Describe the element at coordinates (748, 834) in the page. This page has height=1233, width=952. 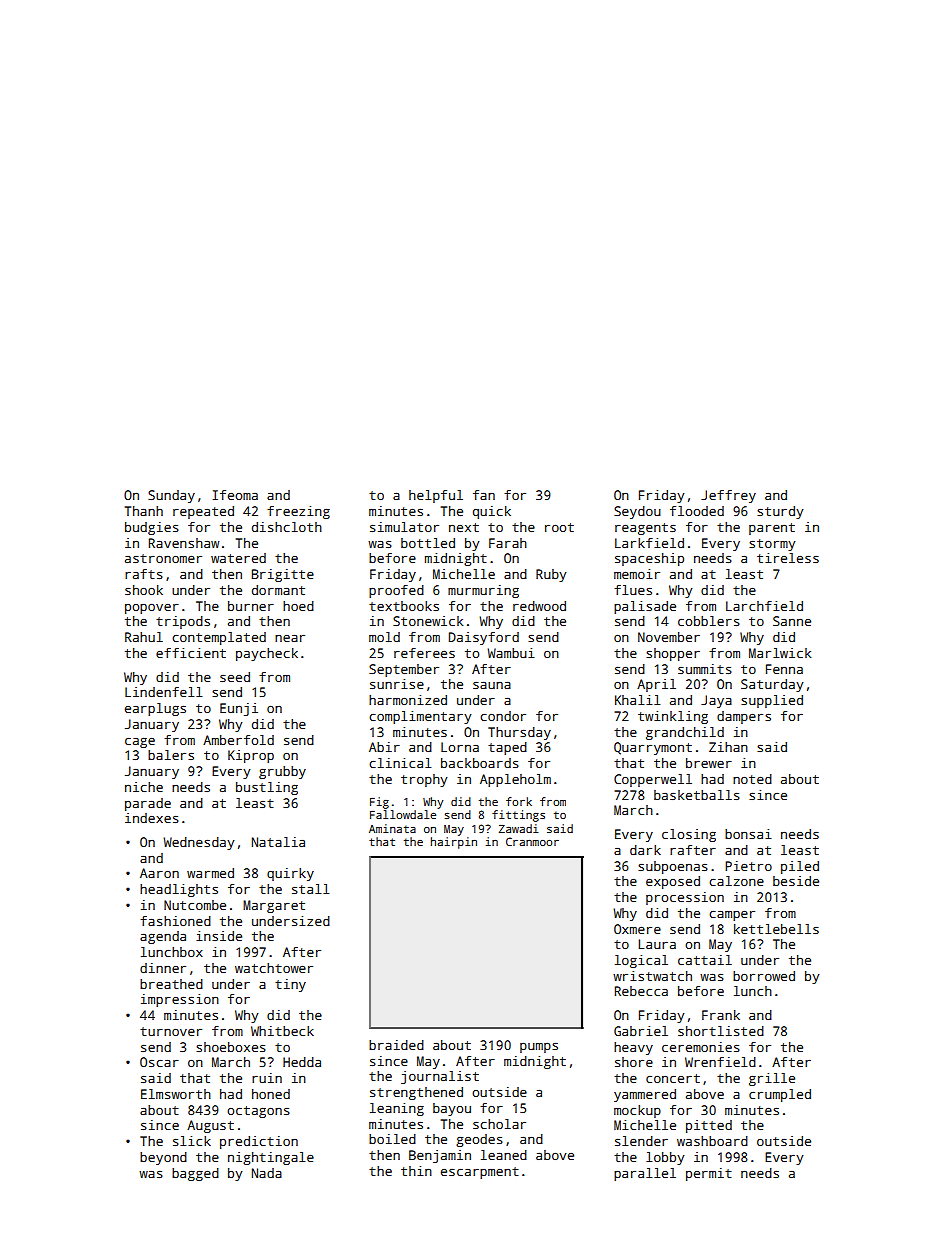
I see `bonsai` at that location.
